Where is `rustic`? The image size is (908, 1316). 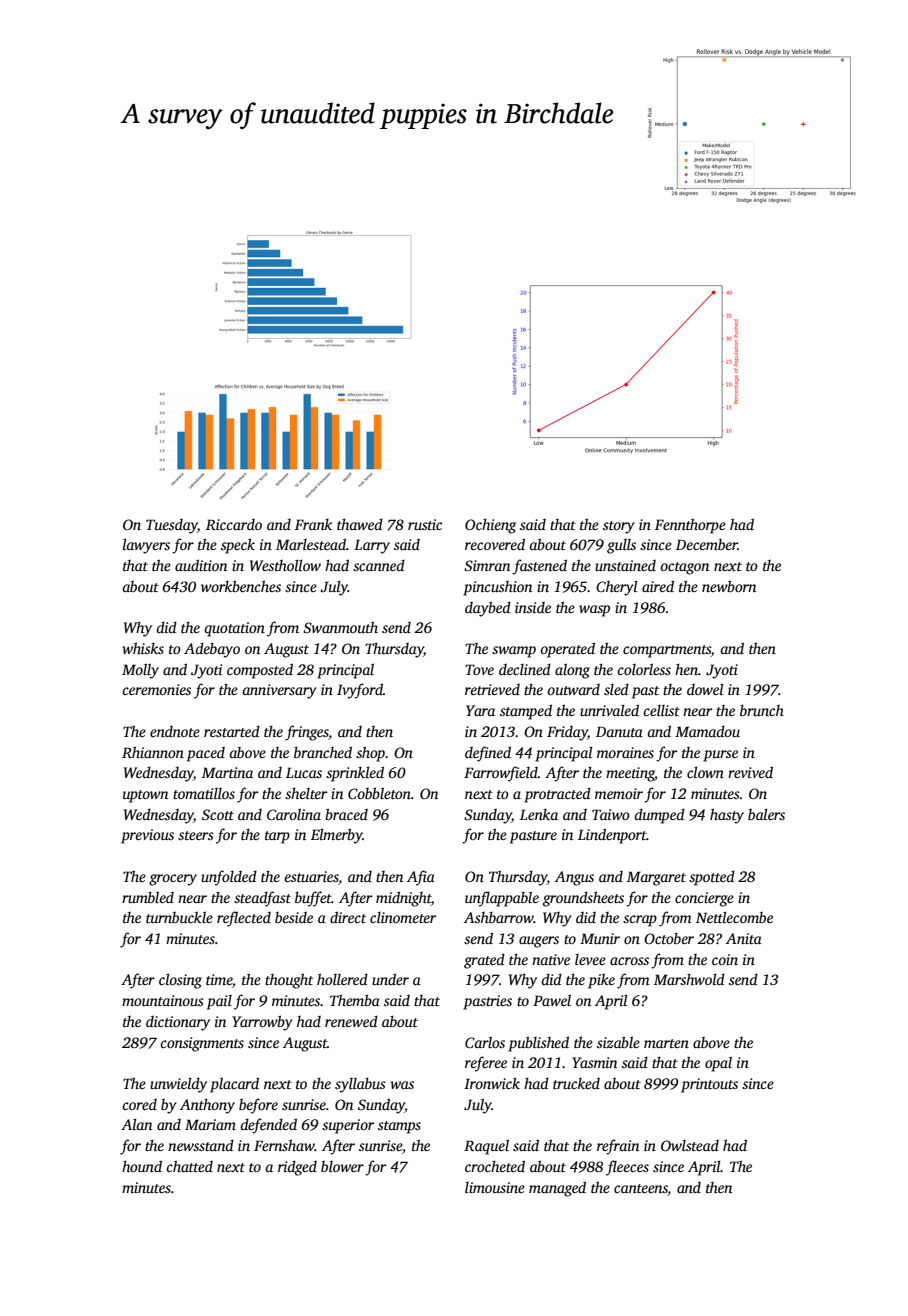 rustic is located at coordinates (425, 524).
